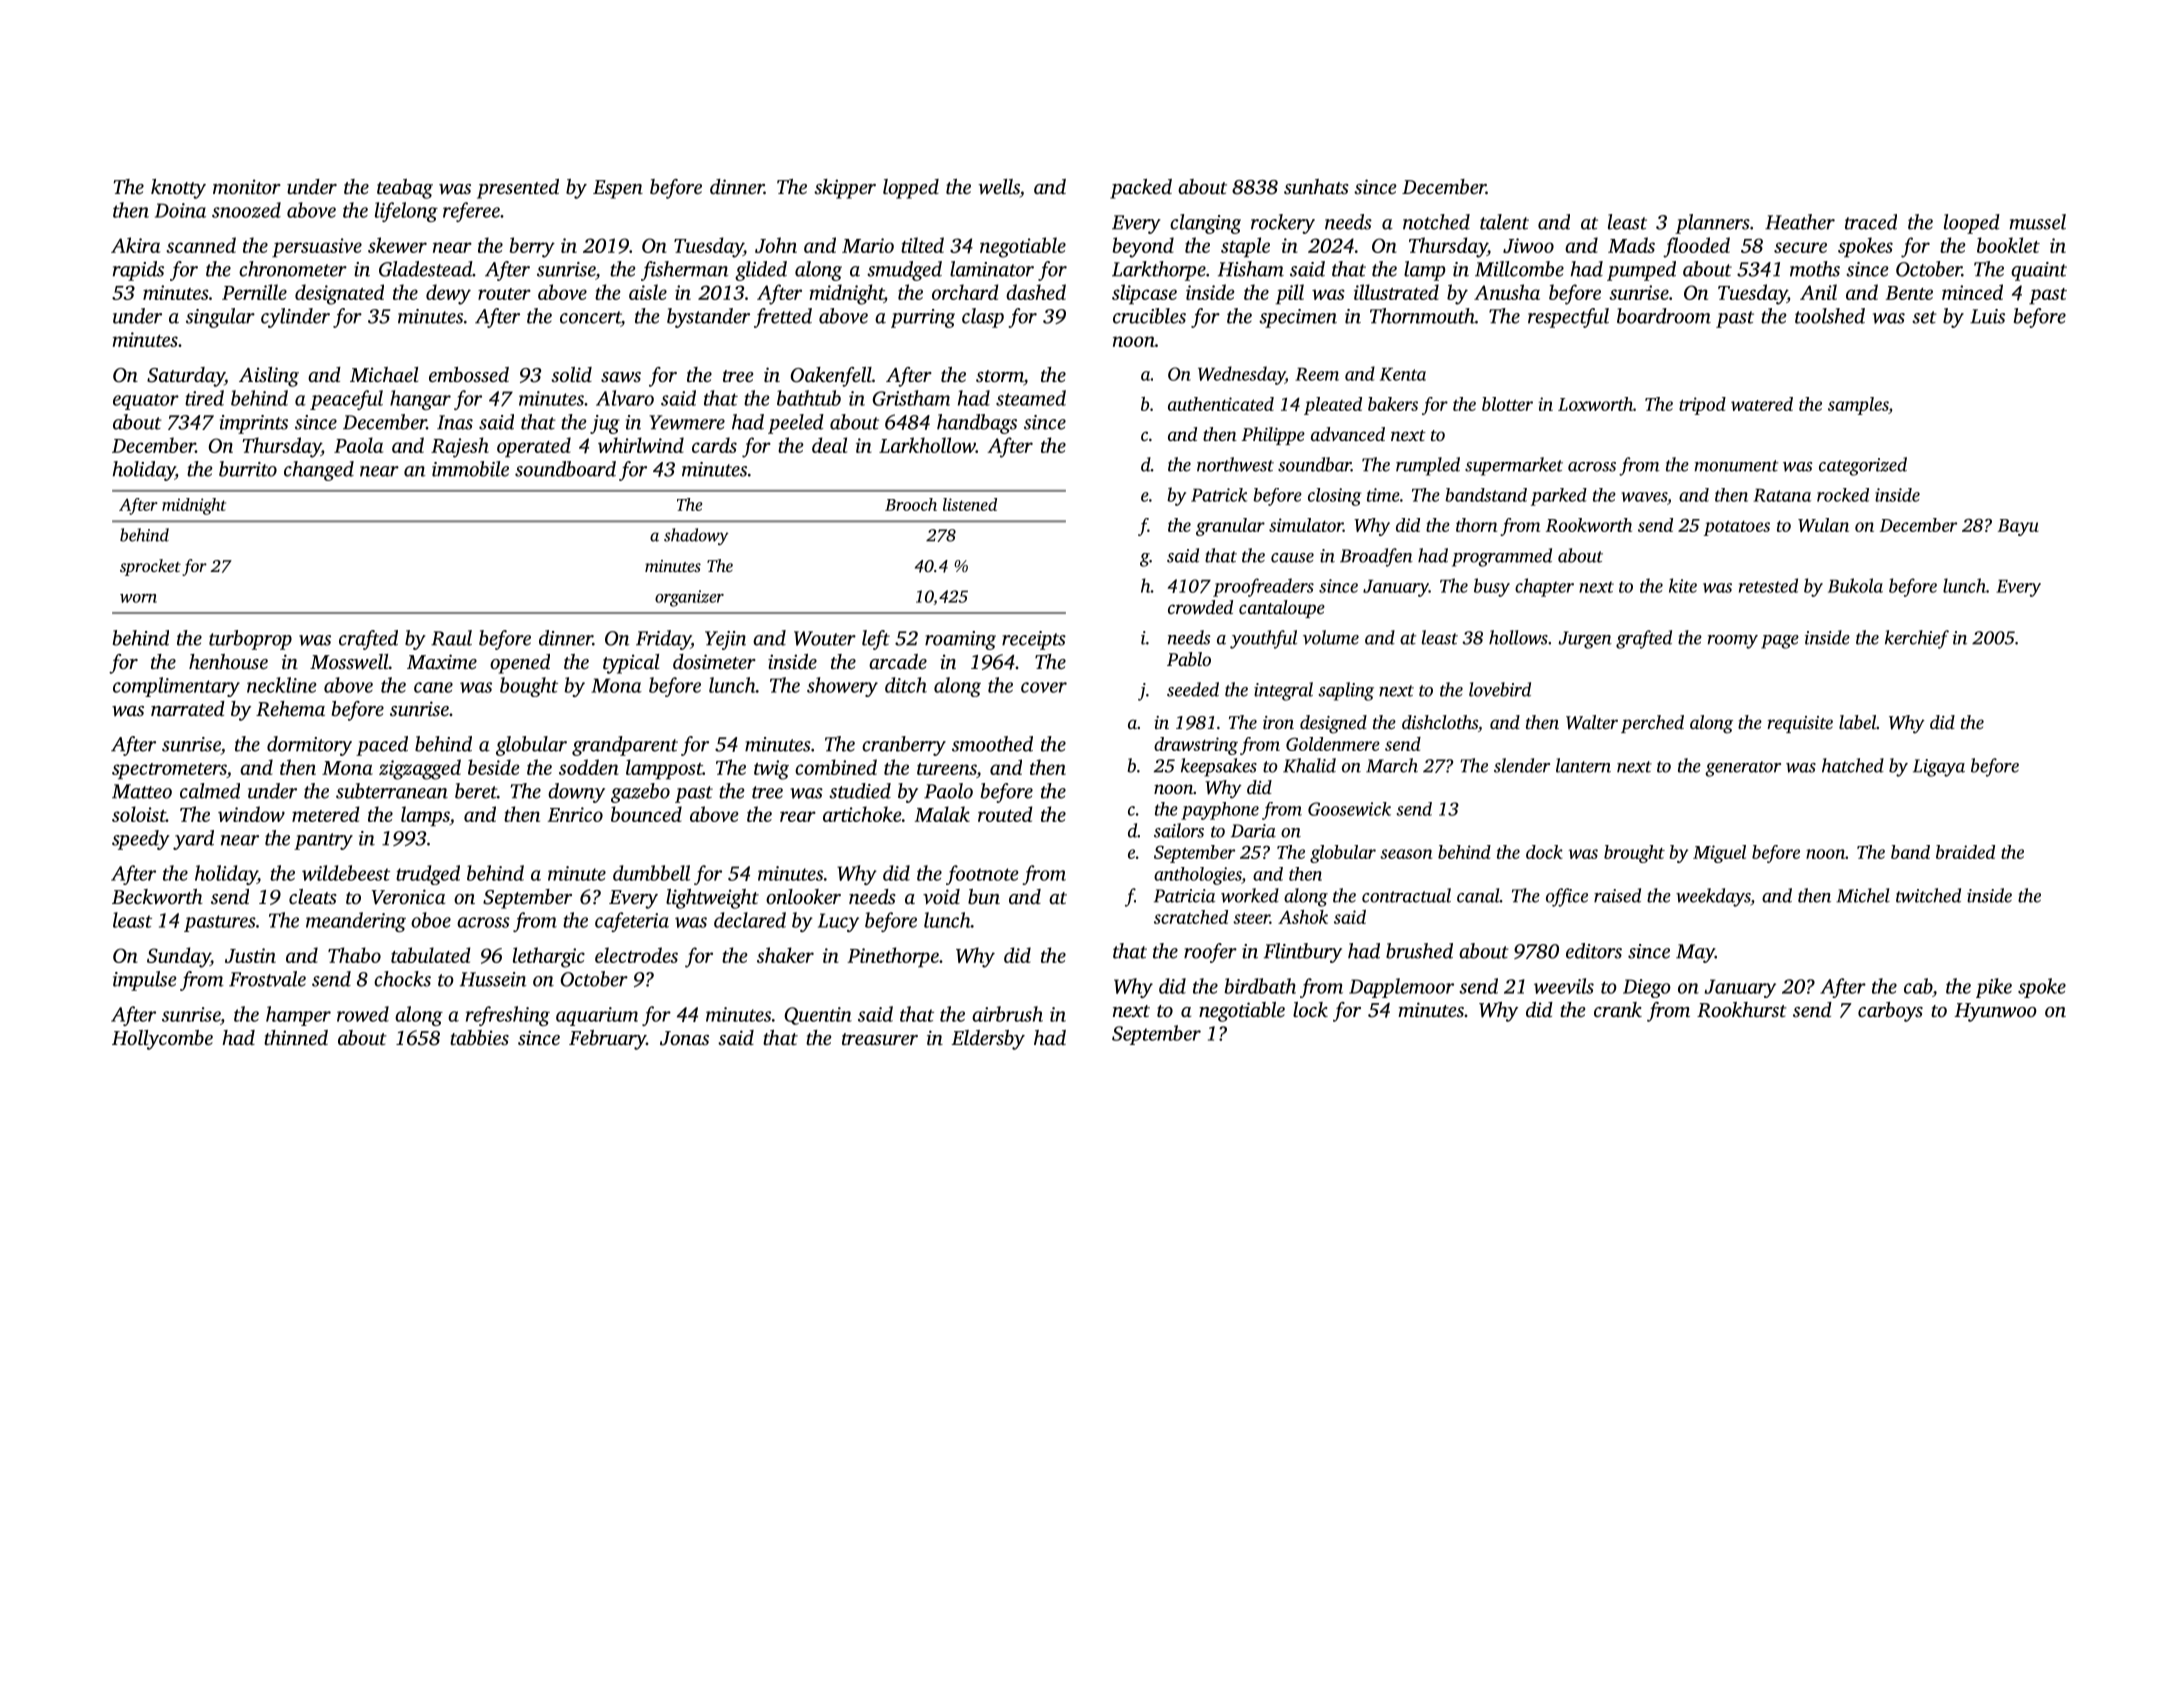 This document has width=2178, height=1683. What do you see at coordinates (1871, 222) in the document?
I see `traced` at bounding box center [1871, 222].
